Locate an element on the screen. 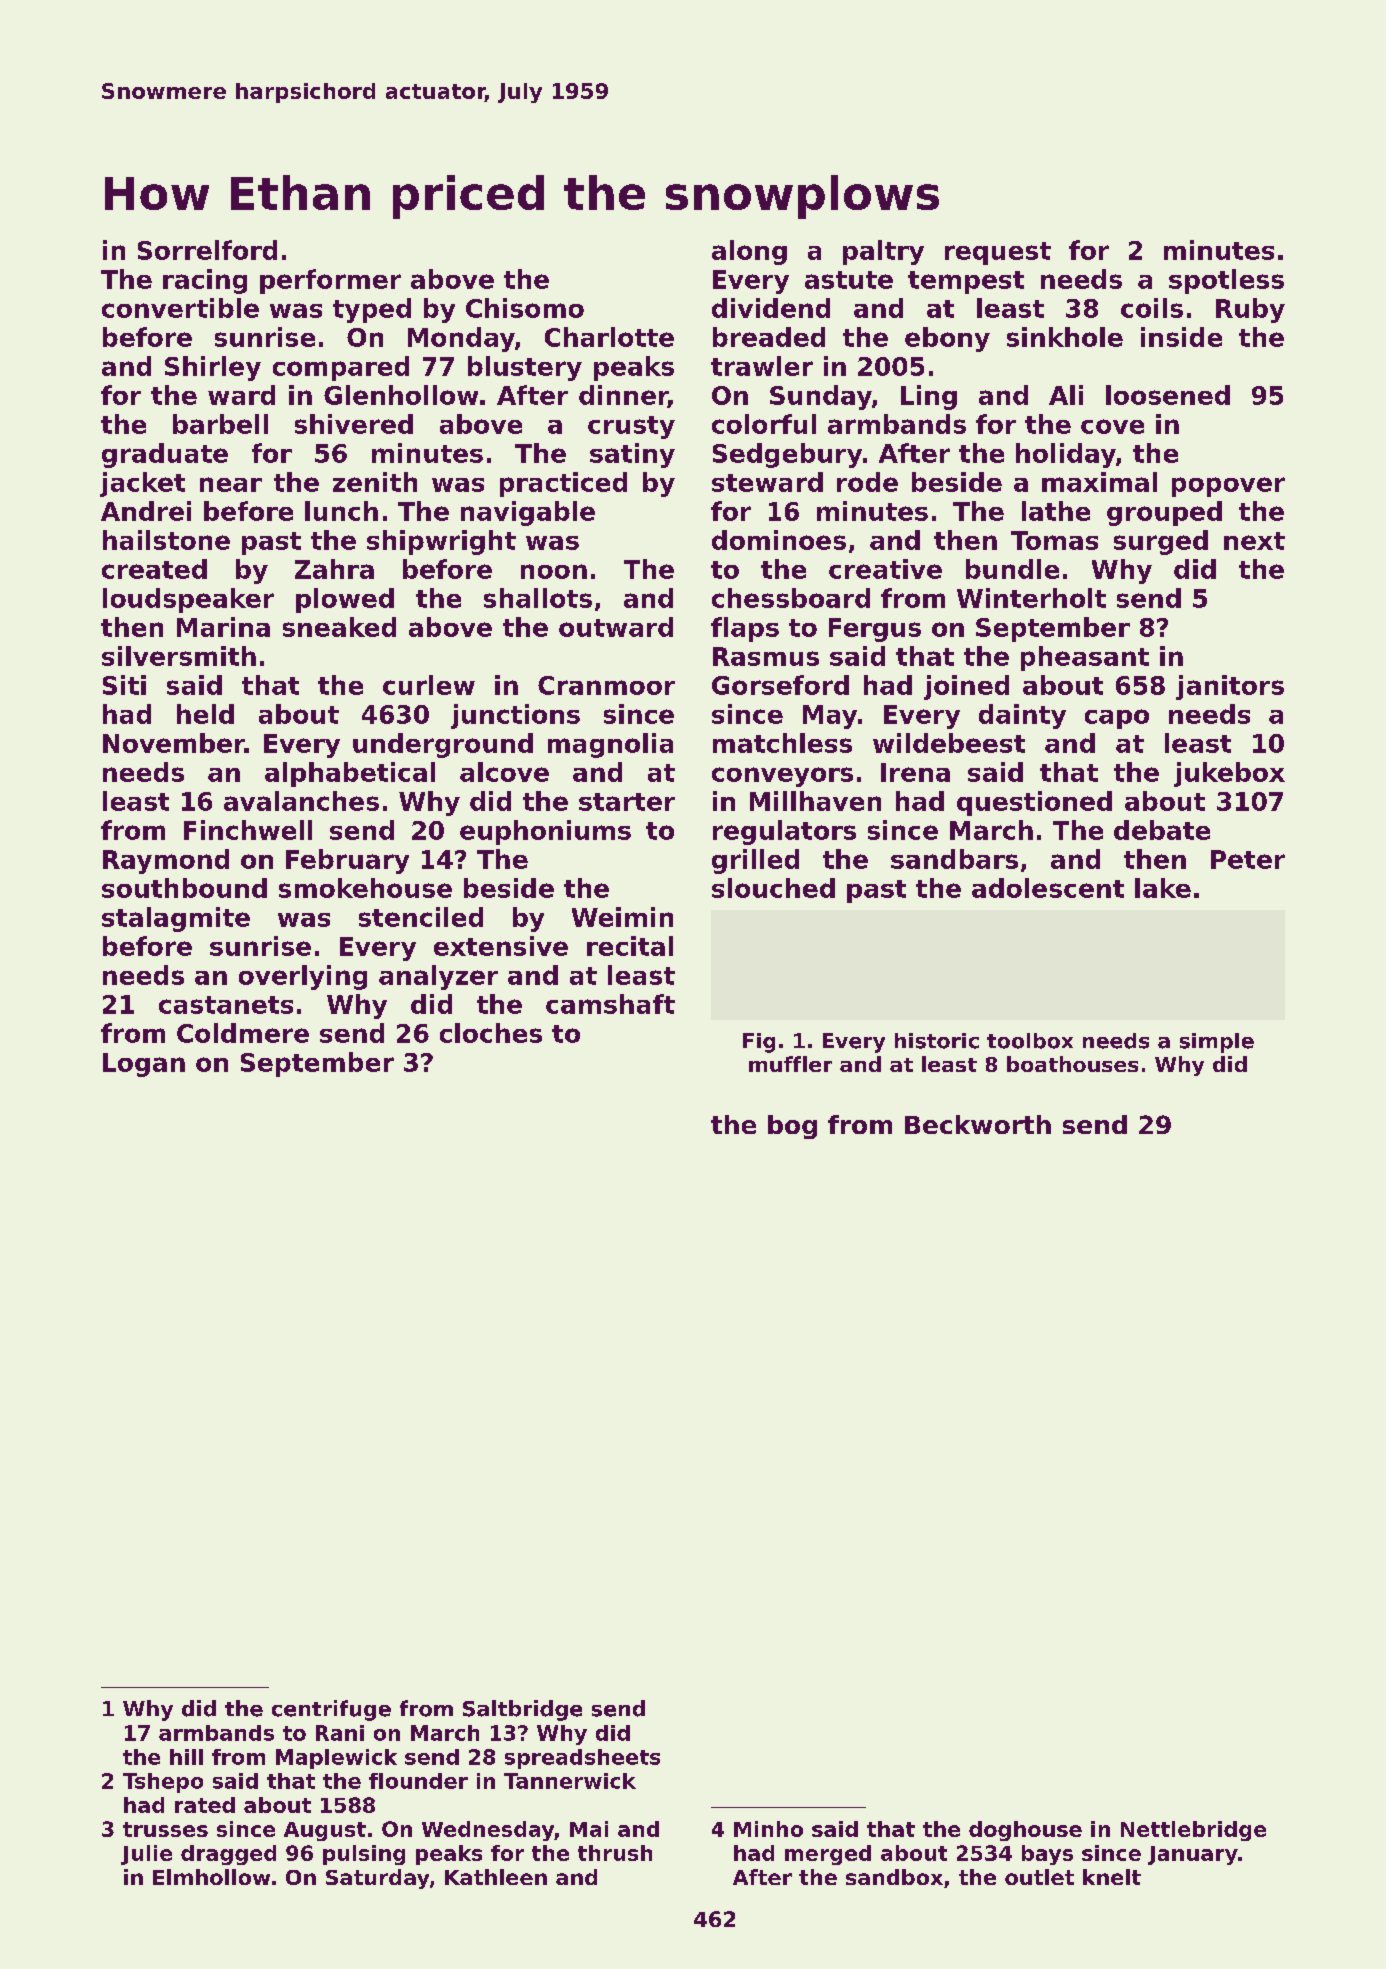 This screenshot has height=1969, width=1386. Minho is located at coordinates (768, 1829).
